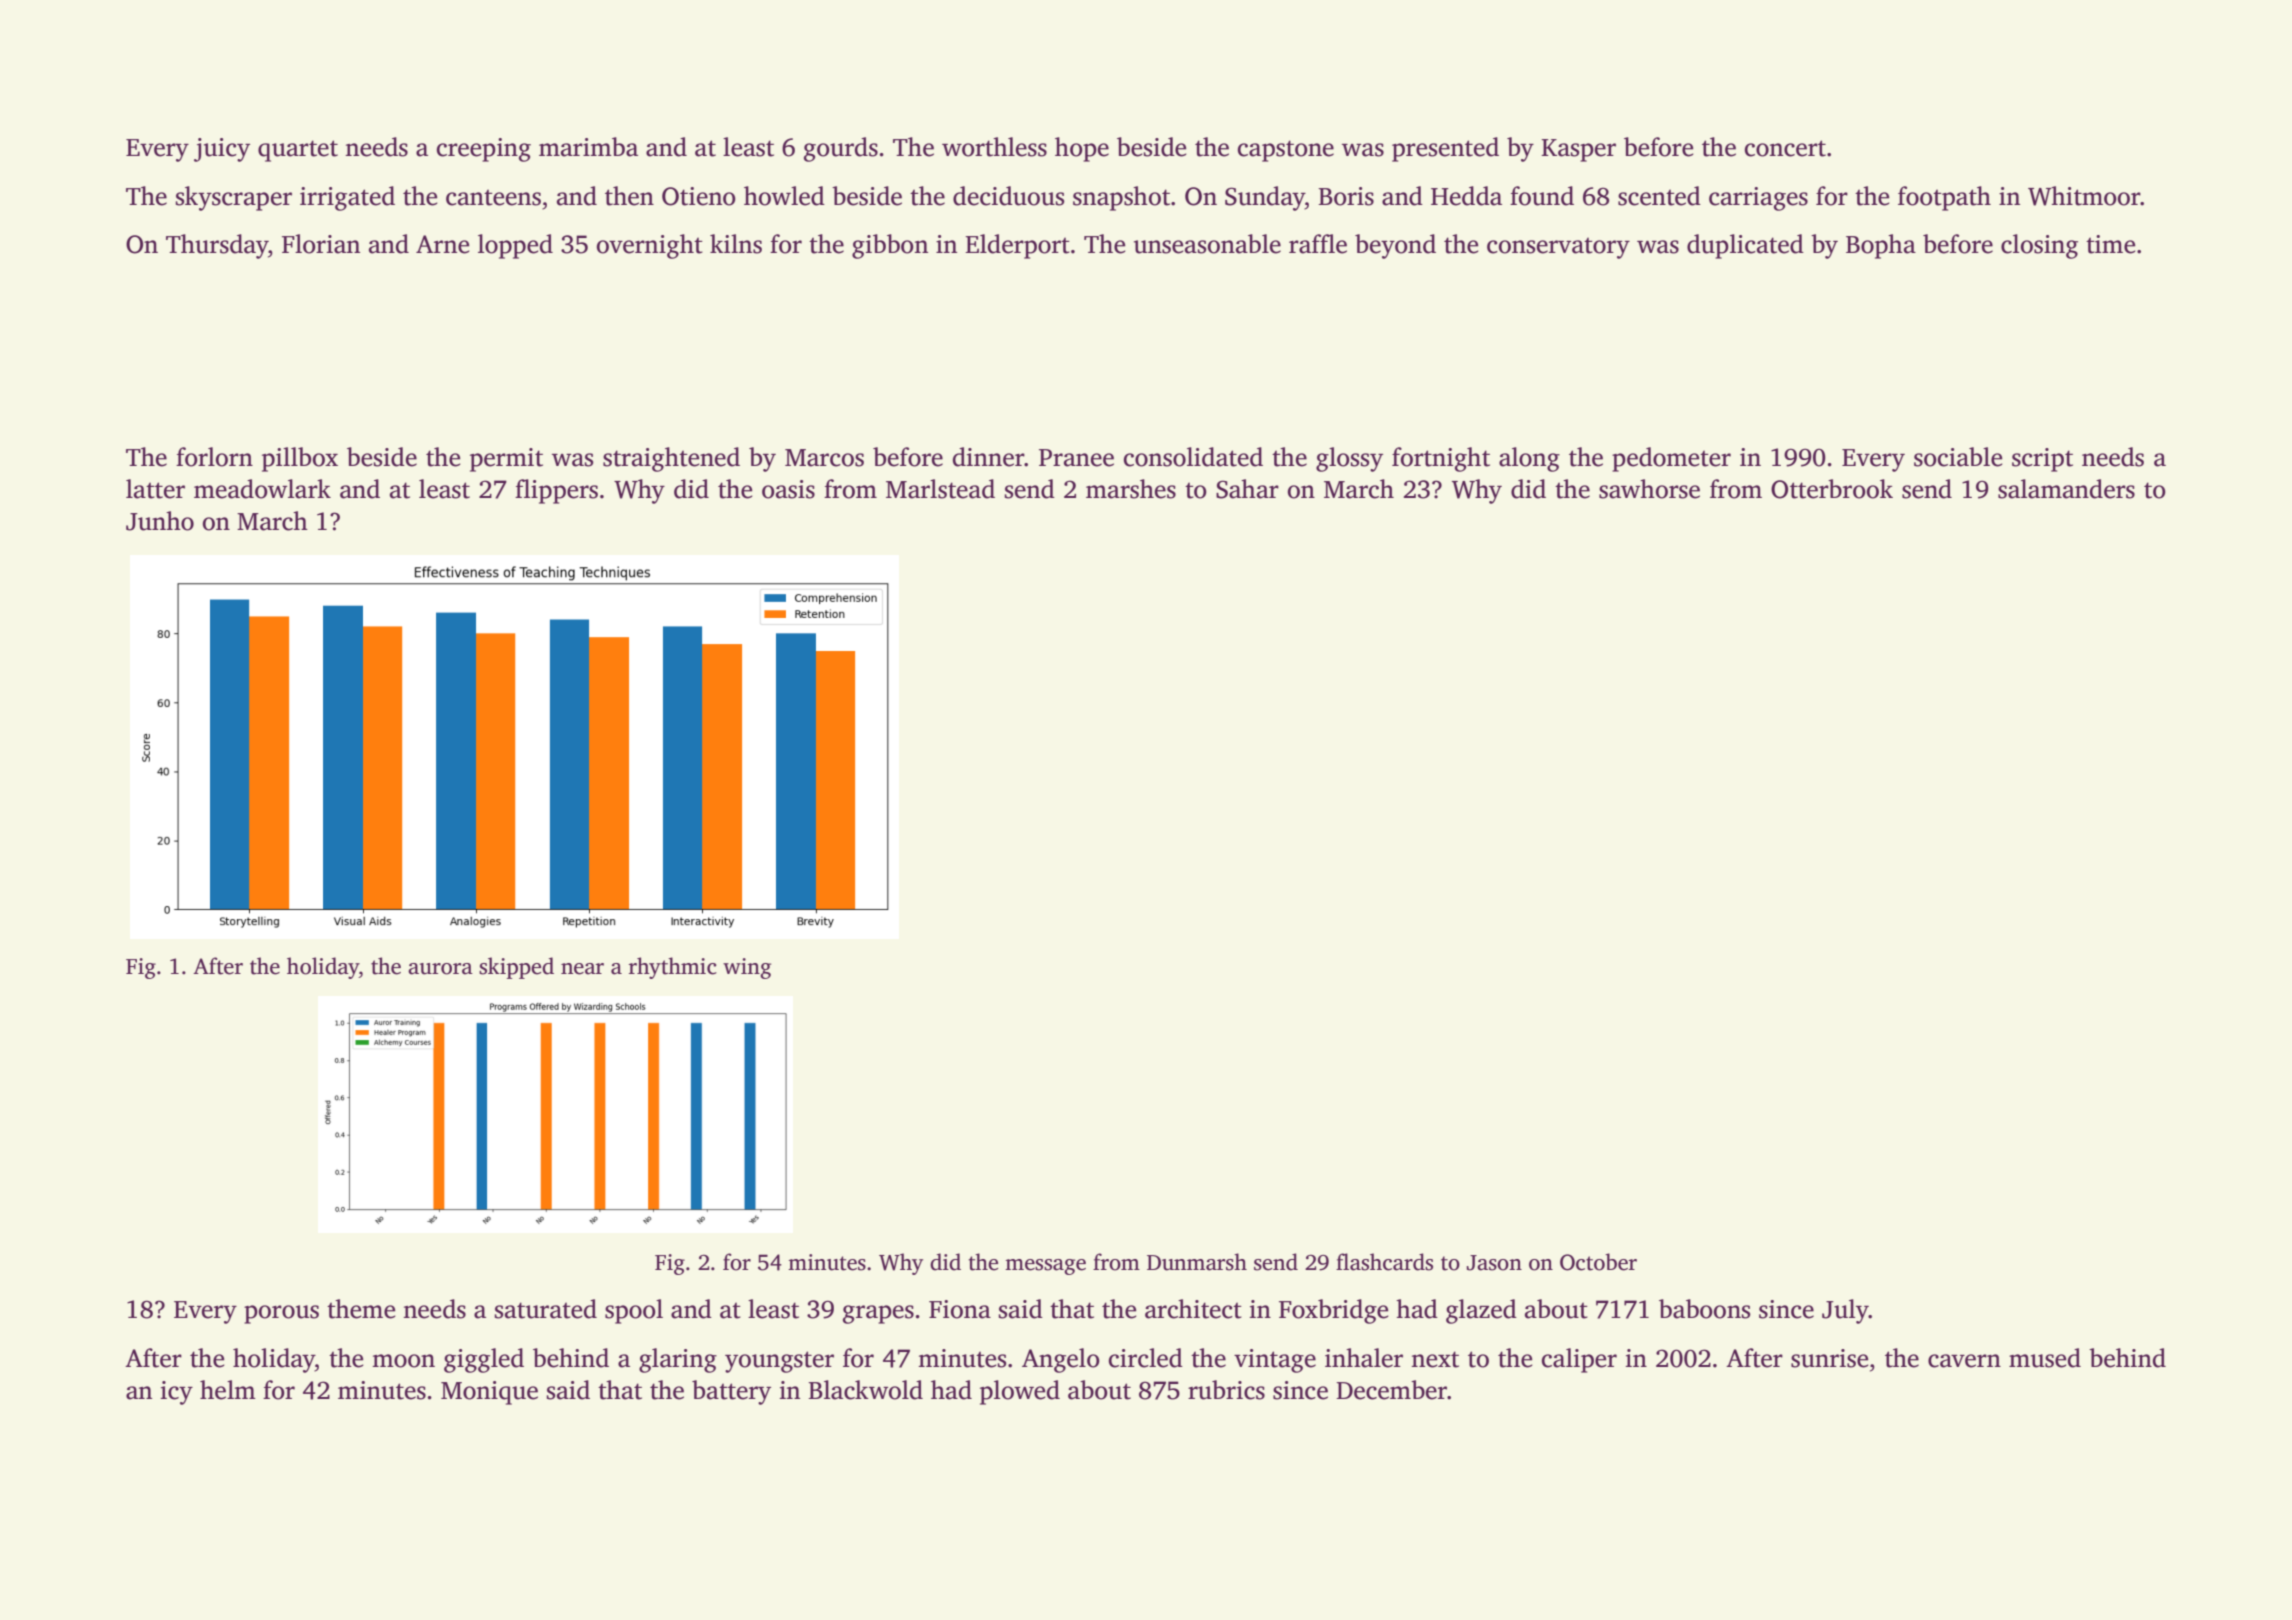 This screenshot has height=1620, width=2292. Describe the element at coordinates (890, 246) in the screenshot. I see `gibbon` at that location.
